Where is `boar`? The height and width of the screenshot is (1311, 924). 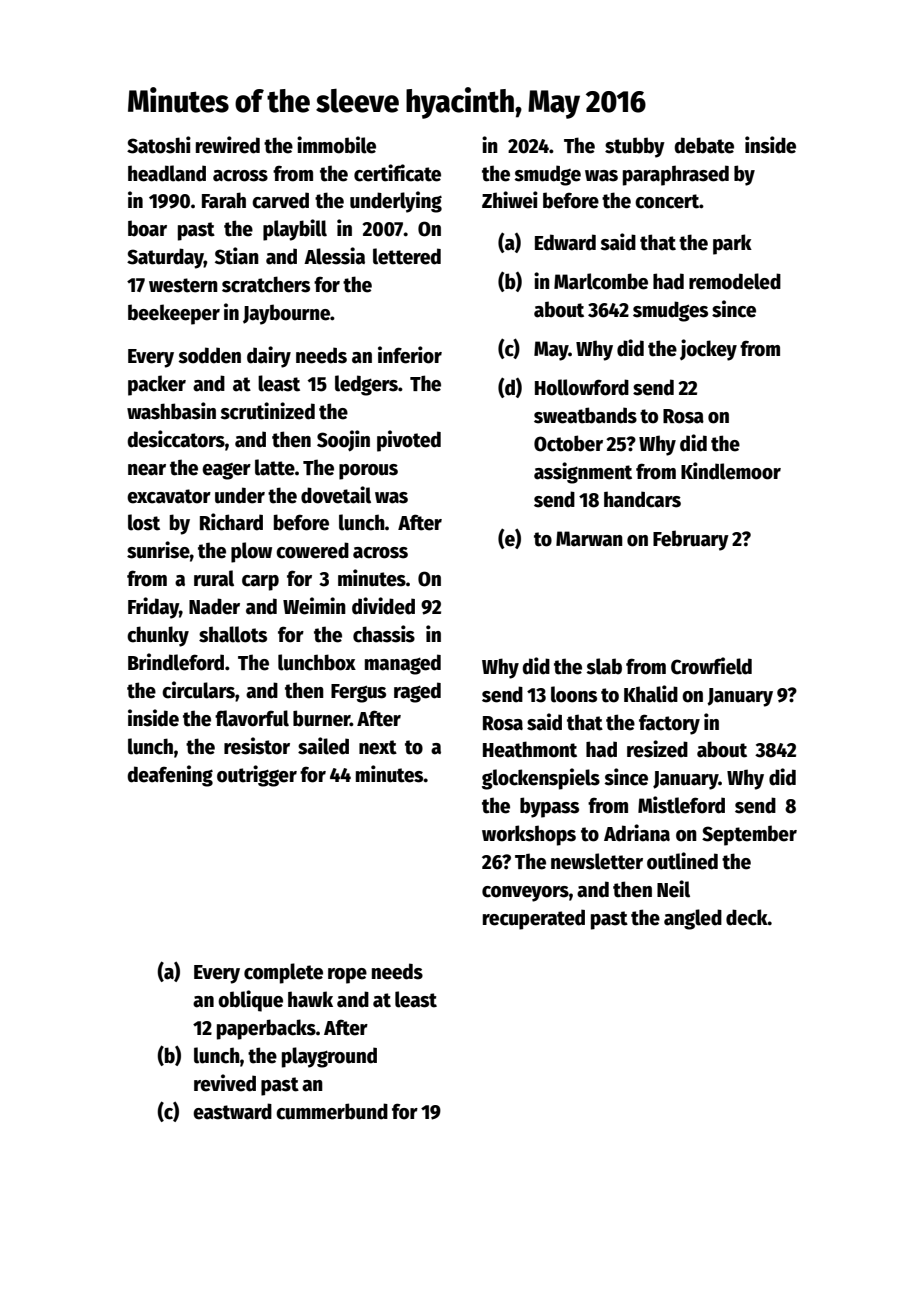 boar is located at coordinates (147, 228).
